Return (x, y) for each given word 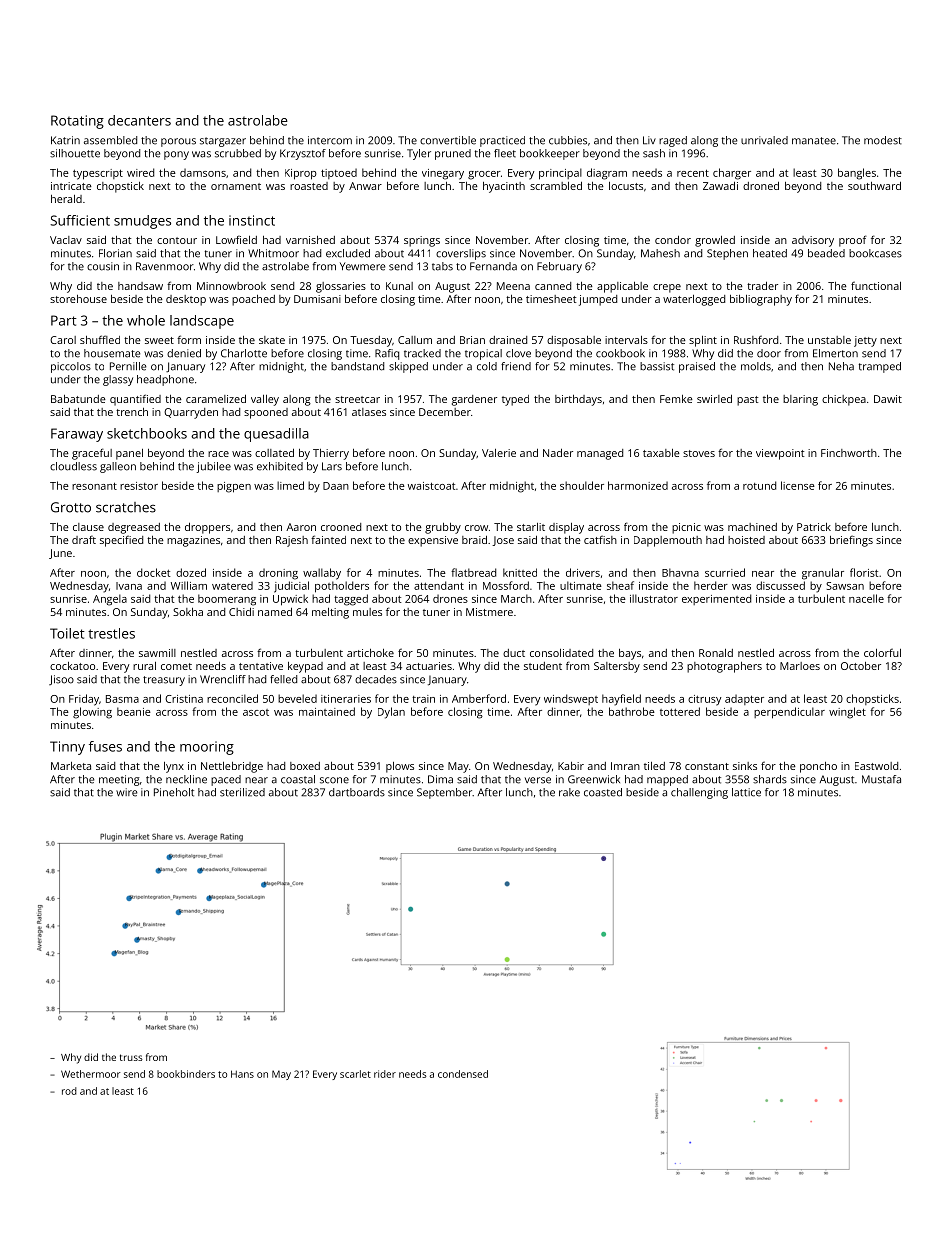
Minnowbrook (231, 286)
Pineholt (174, 792)
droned (761, 185)
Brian (472, 340)
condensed (463, 1074)
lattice (746, 792)
